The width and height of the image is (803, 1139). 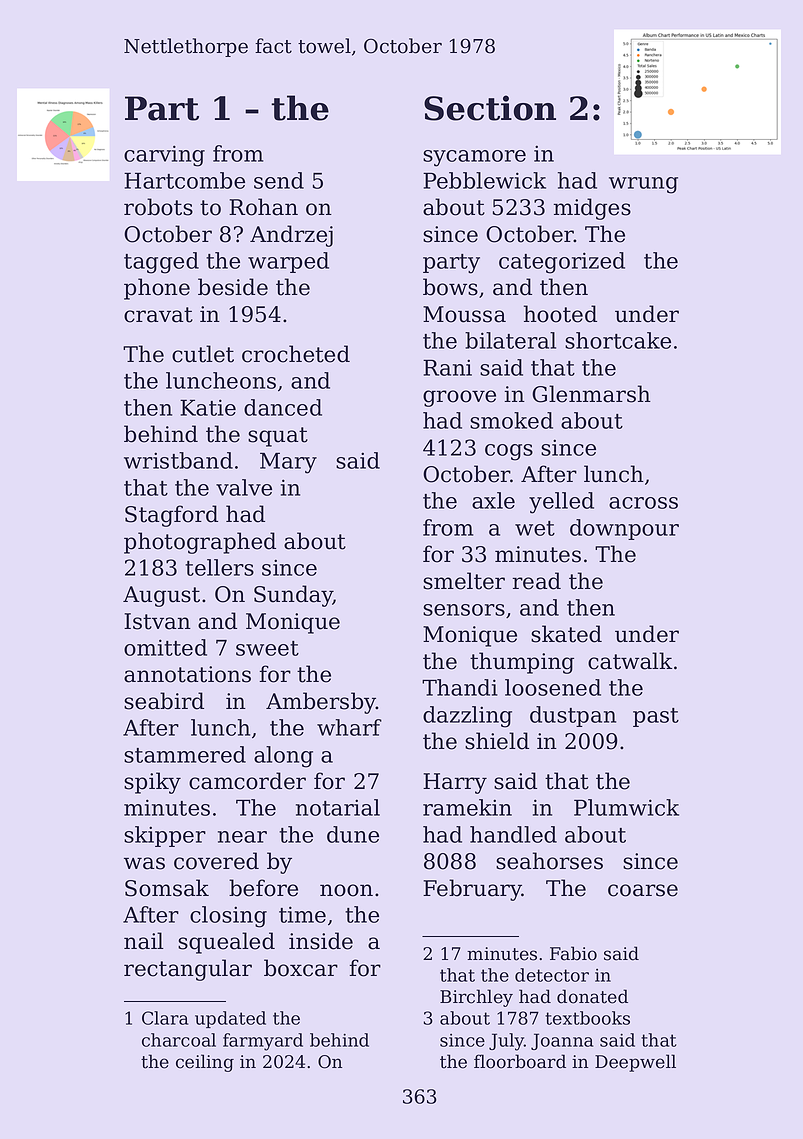 What do you see at coordinates (474, 158) in the image?
I see `sycamore` at bounding box center [474, 158].
